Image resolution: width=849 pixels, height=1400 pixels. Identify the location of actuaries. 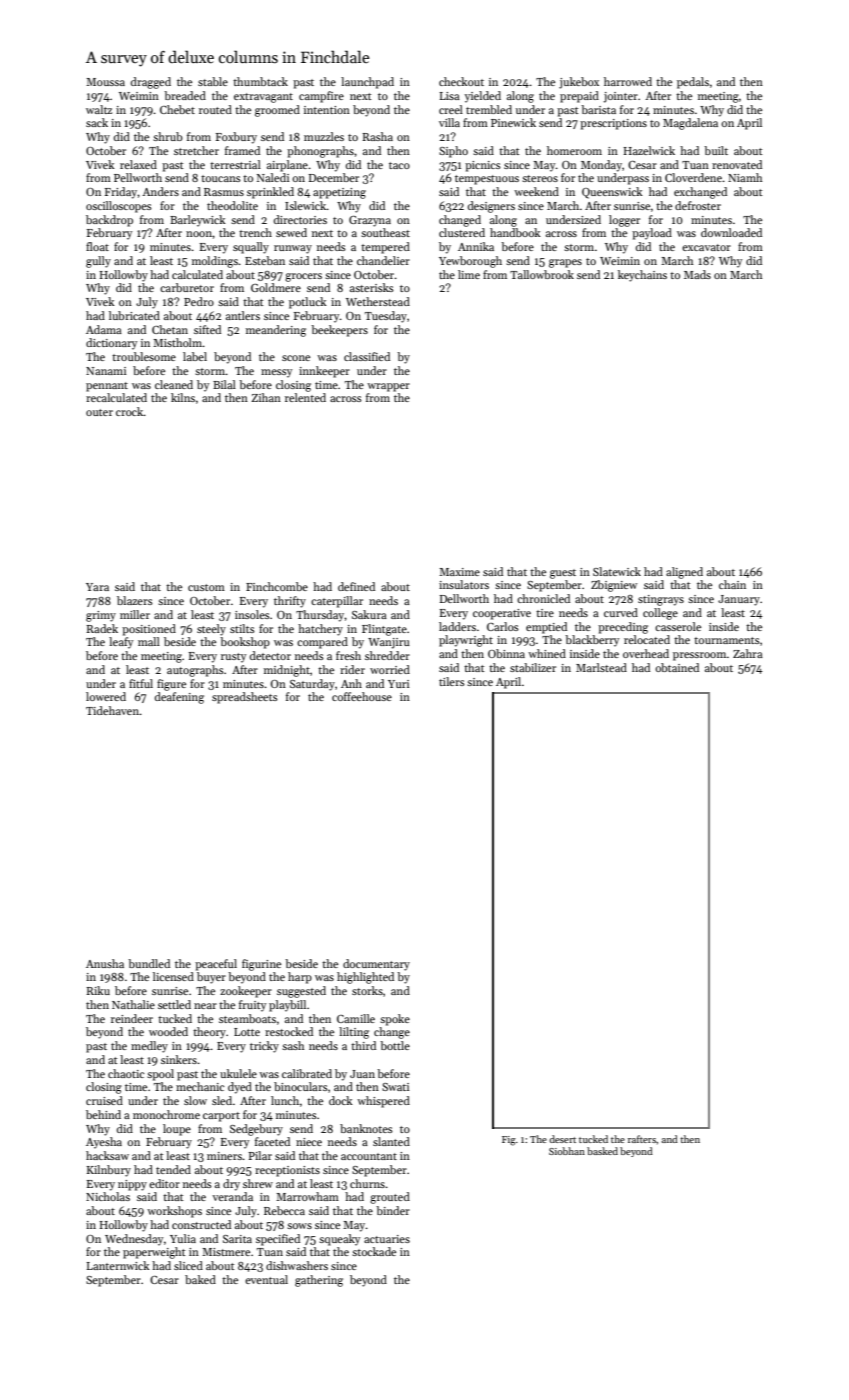
(387, 1239).
